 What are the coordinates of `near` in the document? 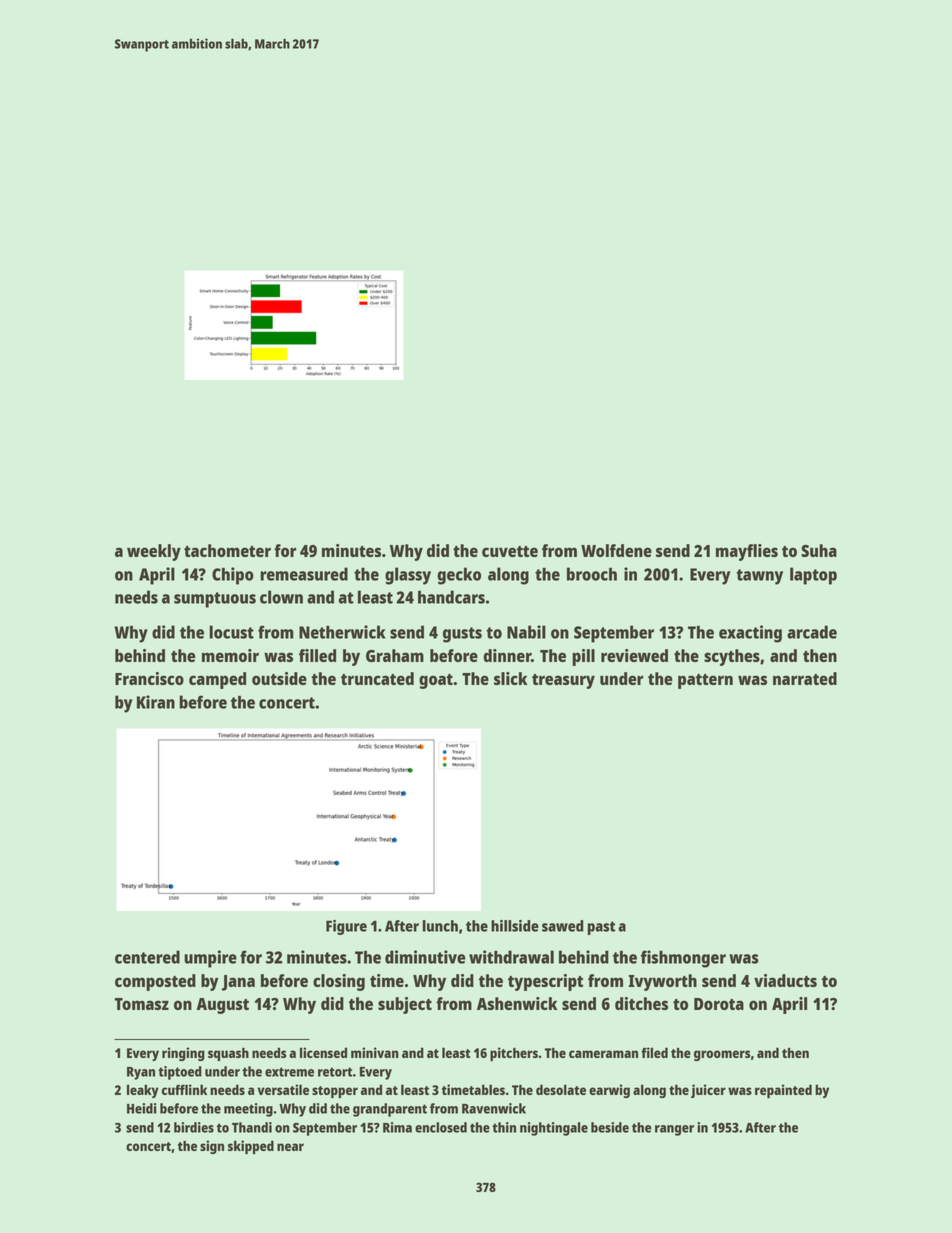 It's located at (290, 1147).
